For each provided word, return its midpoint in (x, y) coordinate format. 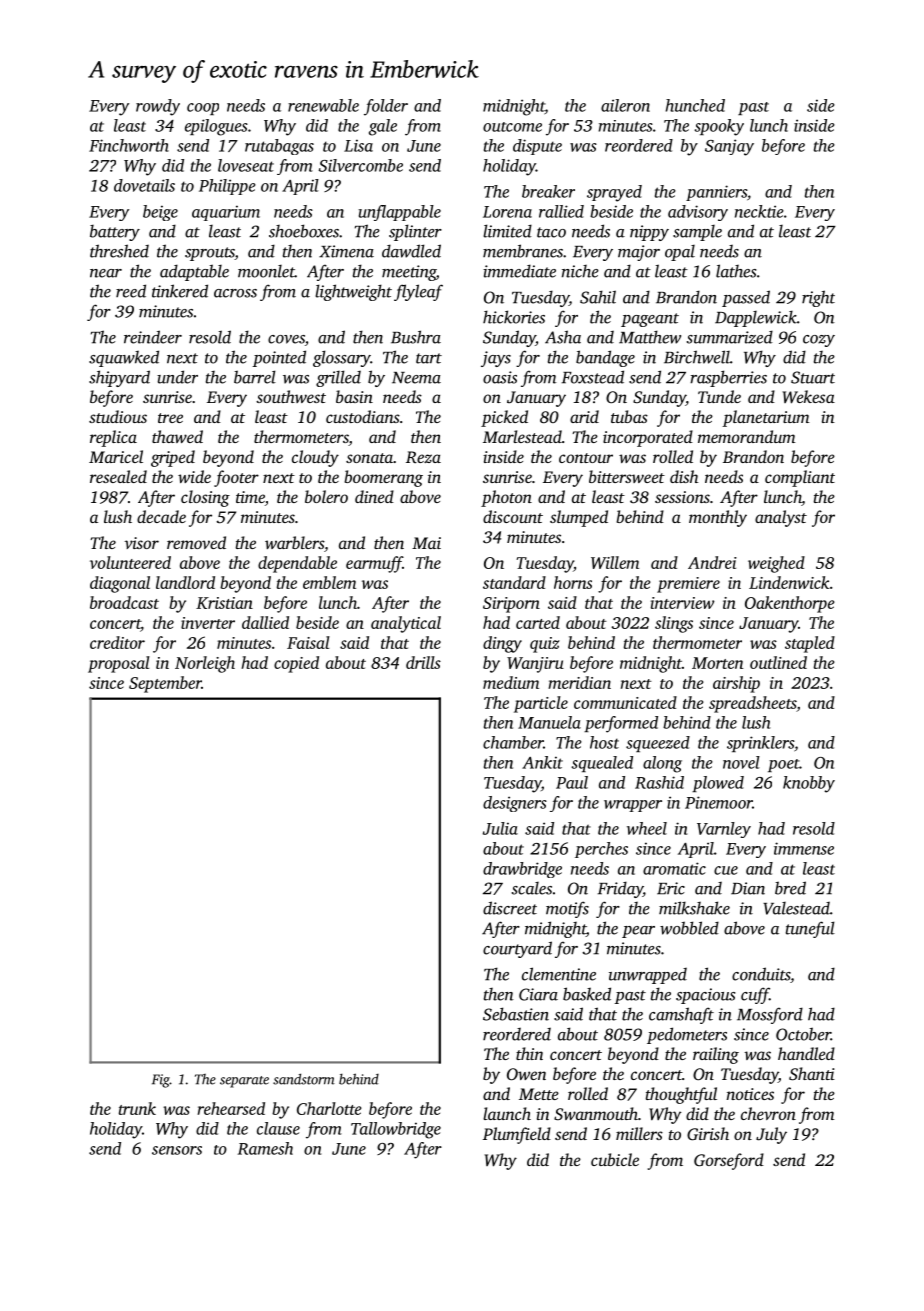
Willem (615, 562)
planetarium (766, 418)
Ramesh (265, 1148)
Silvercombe (361, 165)
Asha (563, 337)
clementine (559, 974)
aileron (625, 105)
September (165, 684)
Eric (671, 888)
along (662, 764)
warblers (294, 542)
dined (374, 496)
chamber (513, 742)
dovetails (144, 185)
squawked (124, 358)
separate (244, 1082)
